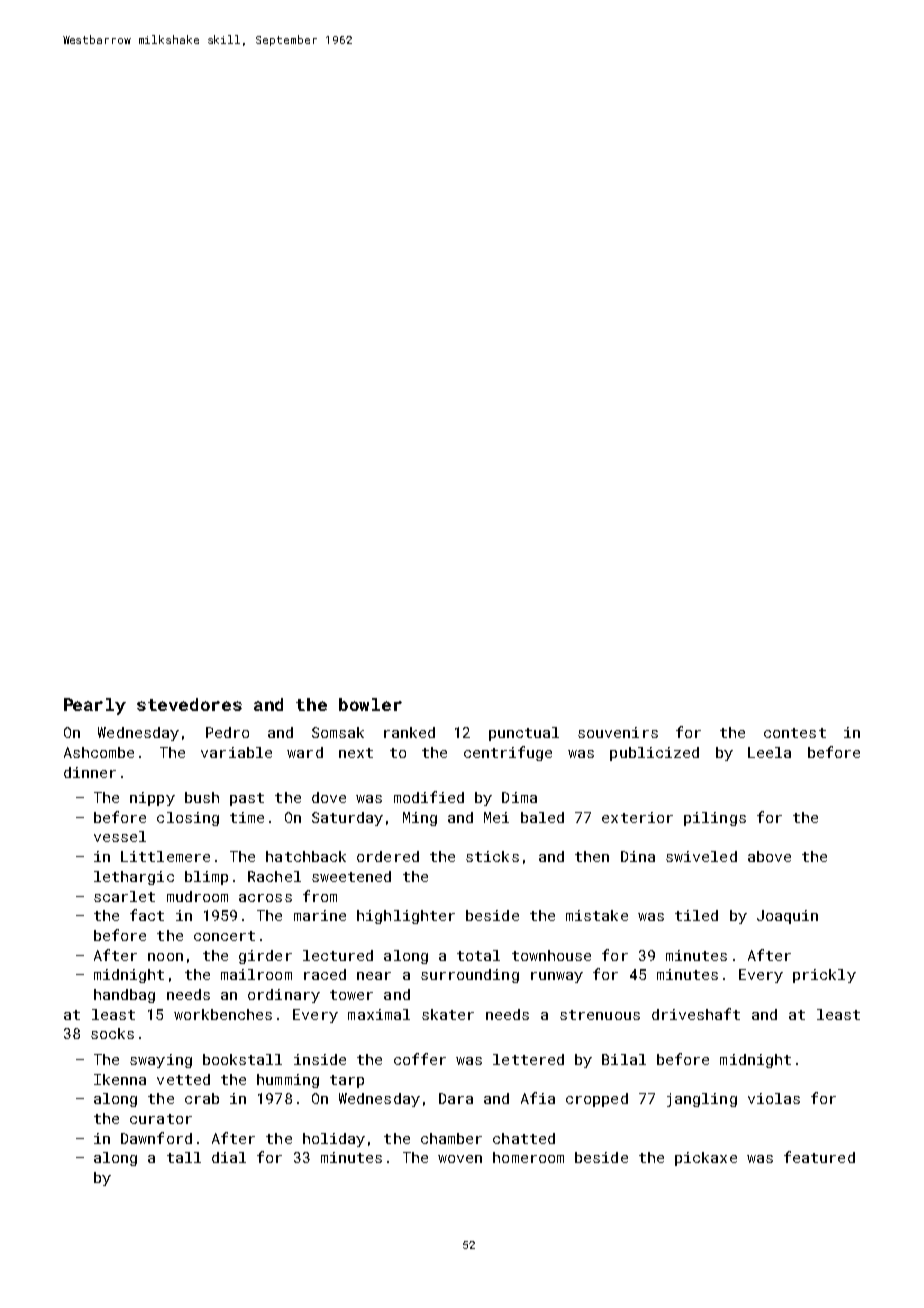 Image resolution: width=924 pixels, height=1308 pixels. Describe the element at coordinates (156, 1138) in the page. I see `Dawnford` at that location.
